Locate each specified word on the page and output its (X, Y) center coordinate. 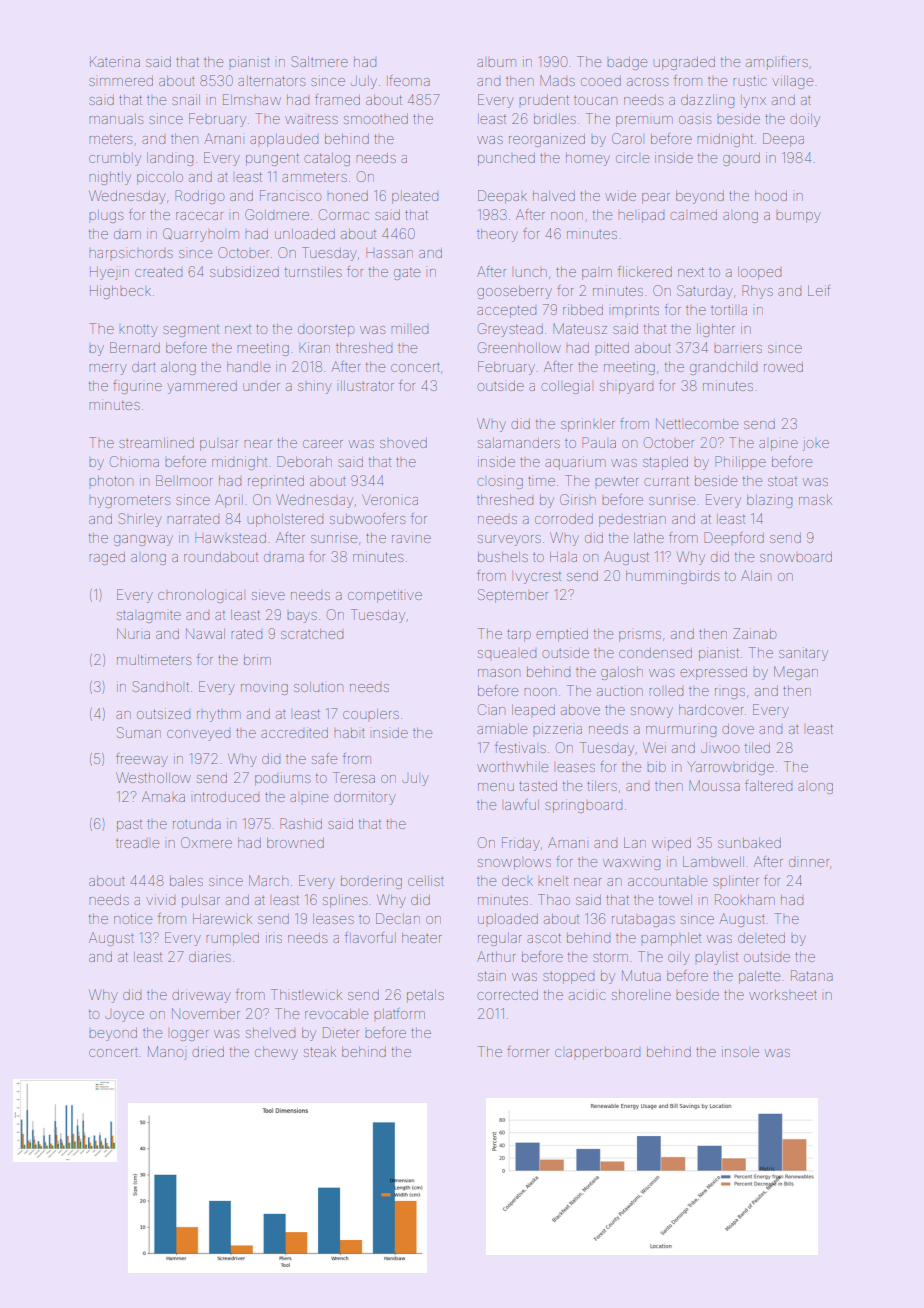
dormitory (365, 798)
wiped (671, 844)
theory (497, 235)
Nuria (133, 633)
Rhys (757, 292)
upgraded (684, 63)
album (496, 63)
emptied (562, 635)
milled (409, 328)
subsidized (244, 271)
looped (759, 273)
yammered (202, 387)
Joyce (124, 1016)
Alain (756, 575)
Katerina (115, 62)
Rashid (301, 823)
